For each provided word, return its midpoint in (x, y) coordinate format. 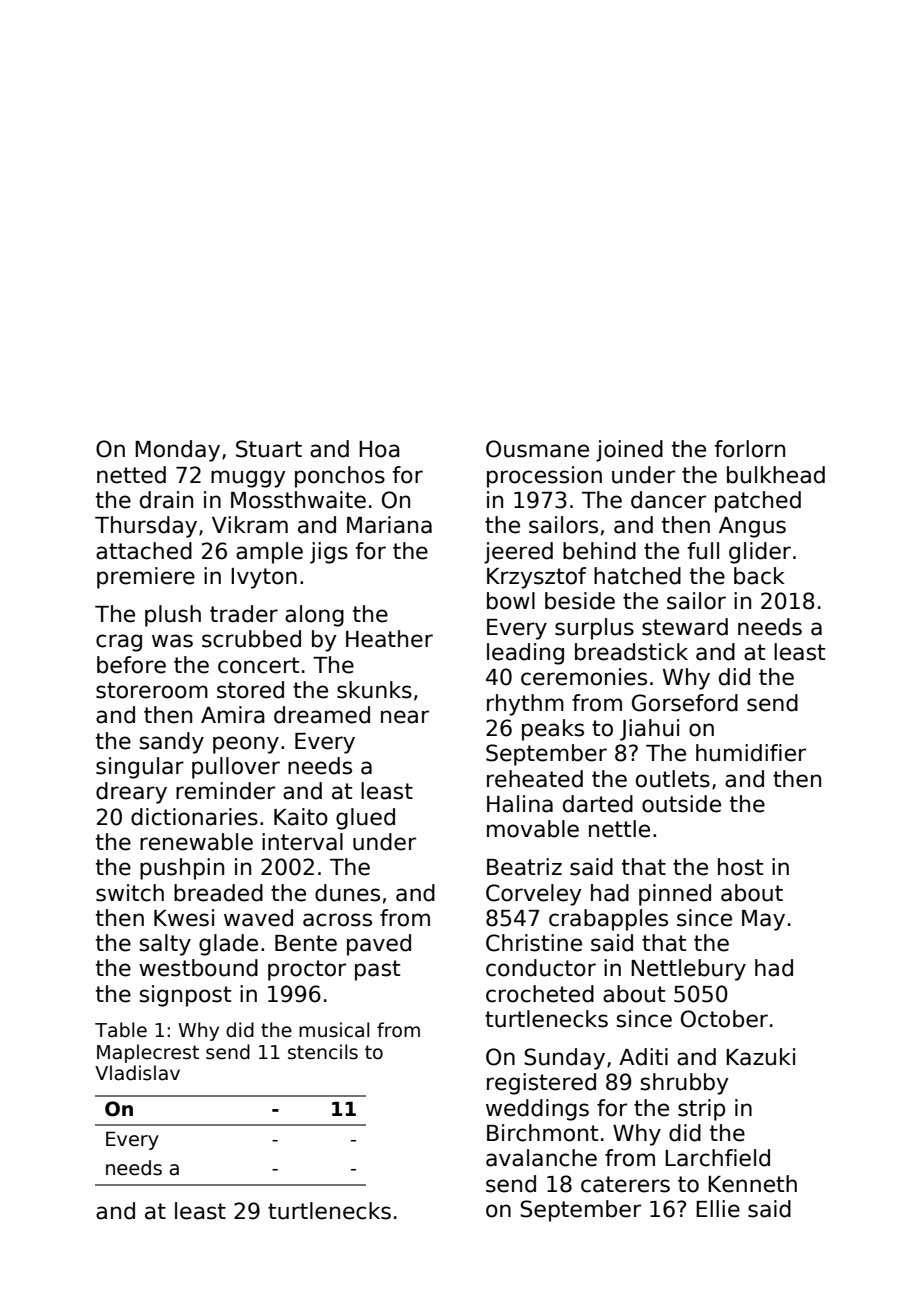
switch (130, 893)
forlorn (749, 449)
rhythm (525, 705)
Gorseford (685, 703)
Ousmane (537, 449)
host (740, 867)
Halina (520, 804)
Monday (177, 451)
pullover (236, 768)
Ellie (718, 1209)
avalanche (541, 1158)
